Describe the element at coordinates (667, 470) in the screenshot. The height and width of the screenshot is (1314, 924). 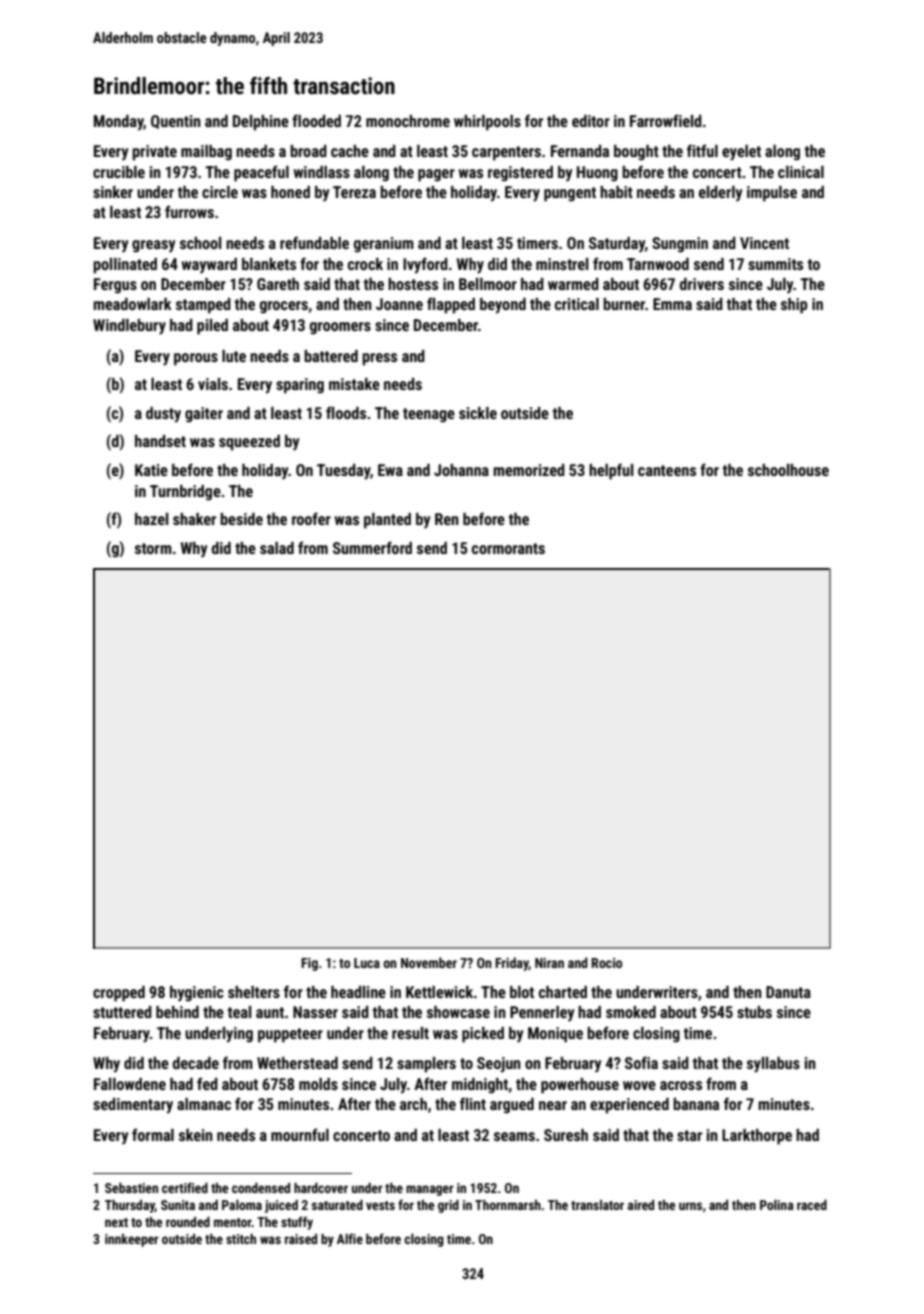
I see `canteens` at that location.
